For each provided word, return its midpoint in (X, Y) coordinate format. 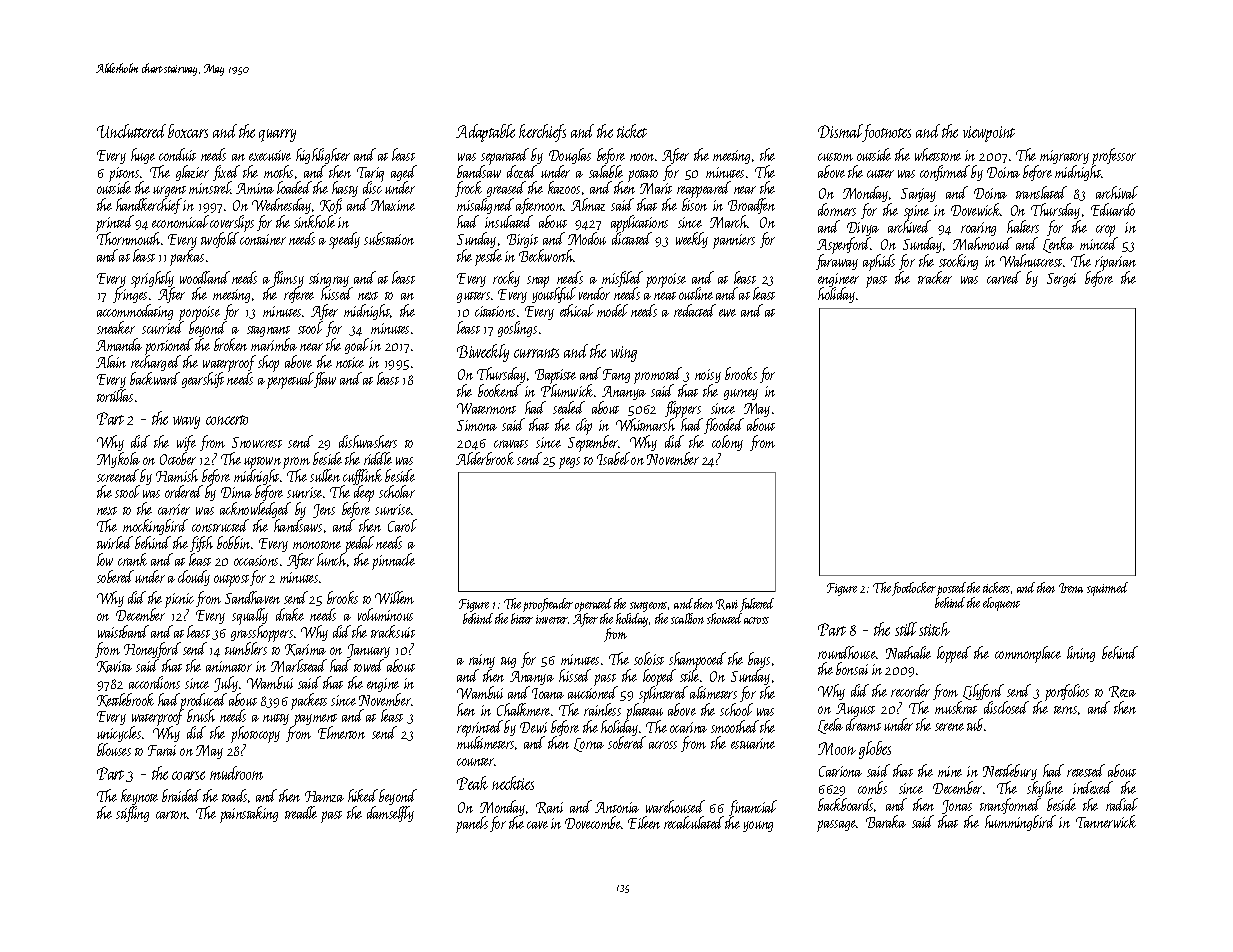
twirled (115, 542)
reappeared (704, 190)
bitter (522, 618)
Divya (863, 229)
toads (234, 795)
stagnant (268, 331)
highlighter (323, 156)
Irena (1071, 588)
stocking (958, 262)
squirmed (1107, 589)
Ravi (727, 604)
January (368, 651)
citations (495, 311)
